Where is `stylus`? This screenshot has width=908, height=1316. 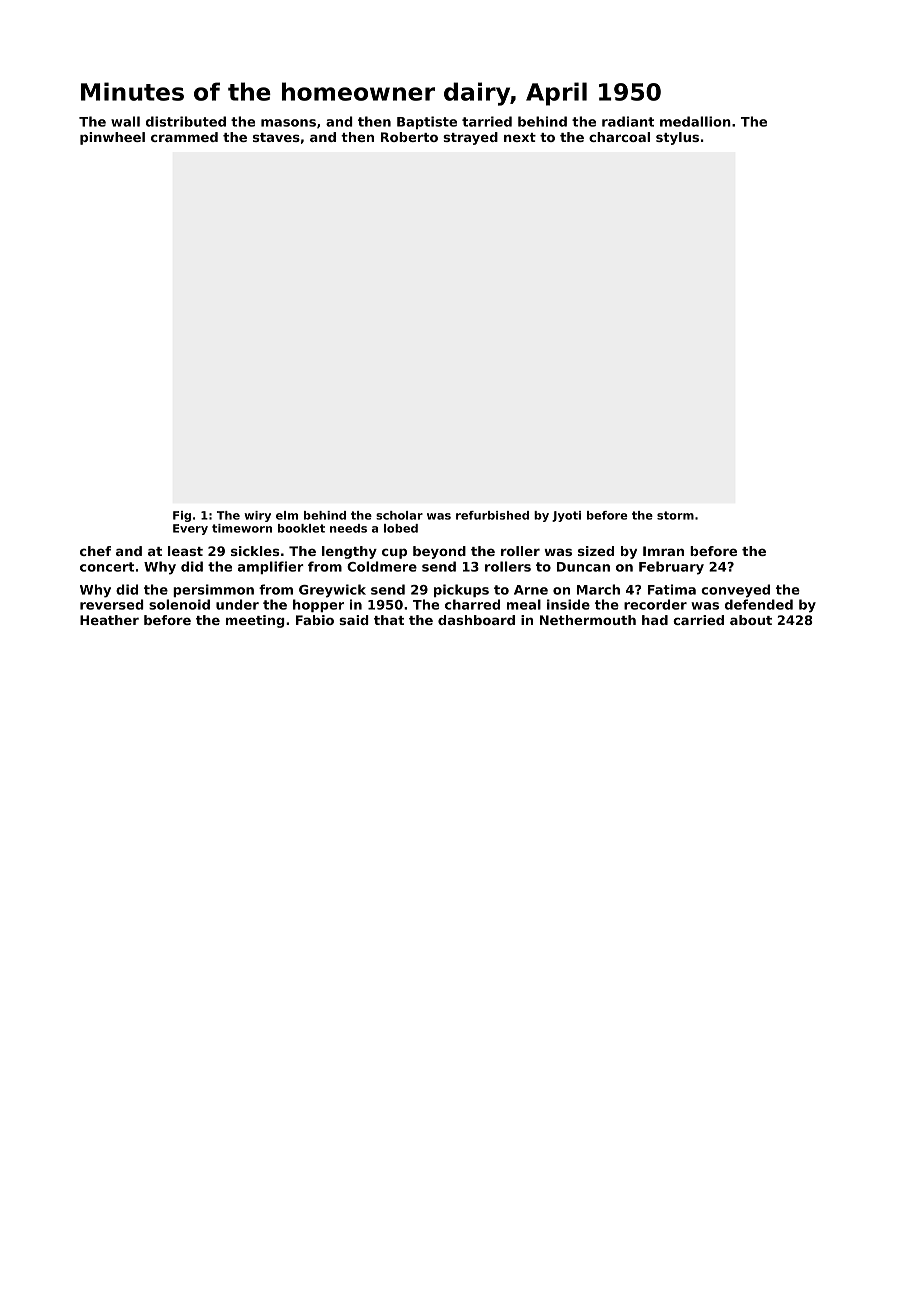
stylus is located at coordinates (677, 138).
